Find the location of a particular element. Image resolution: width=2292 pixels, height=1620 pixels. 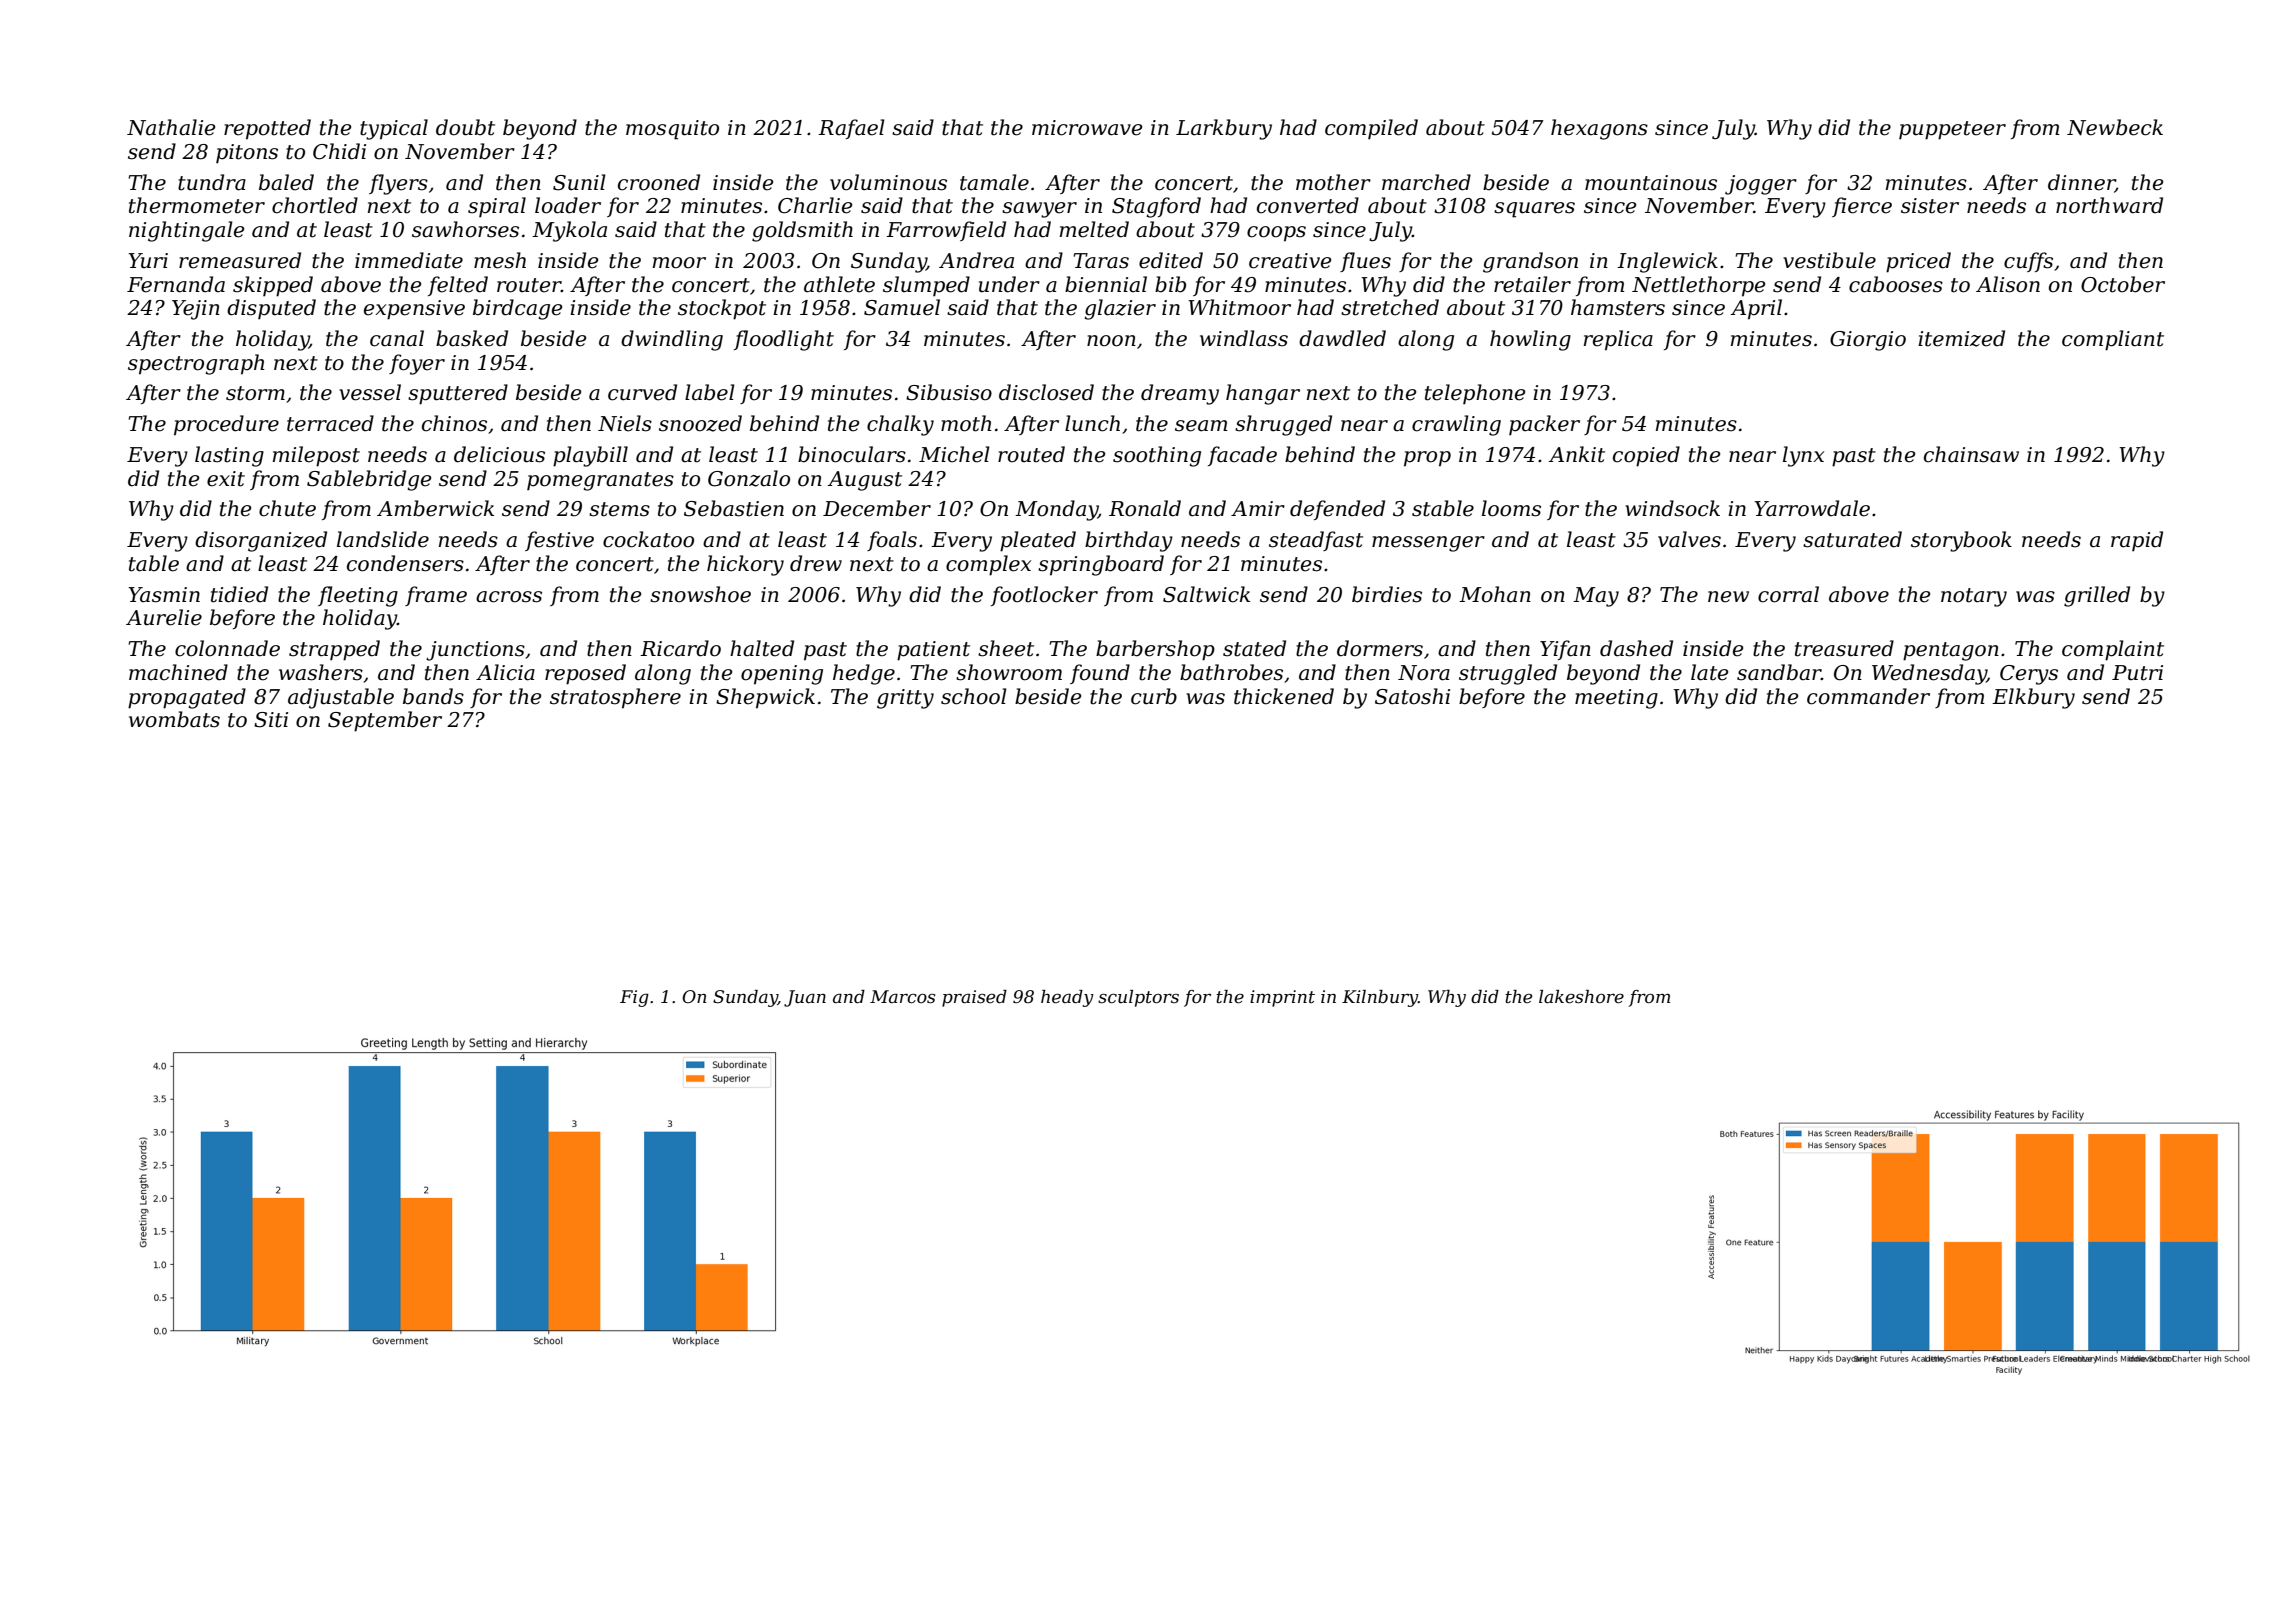

hexagons is located at coordinates (1599, 129).
